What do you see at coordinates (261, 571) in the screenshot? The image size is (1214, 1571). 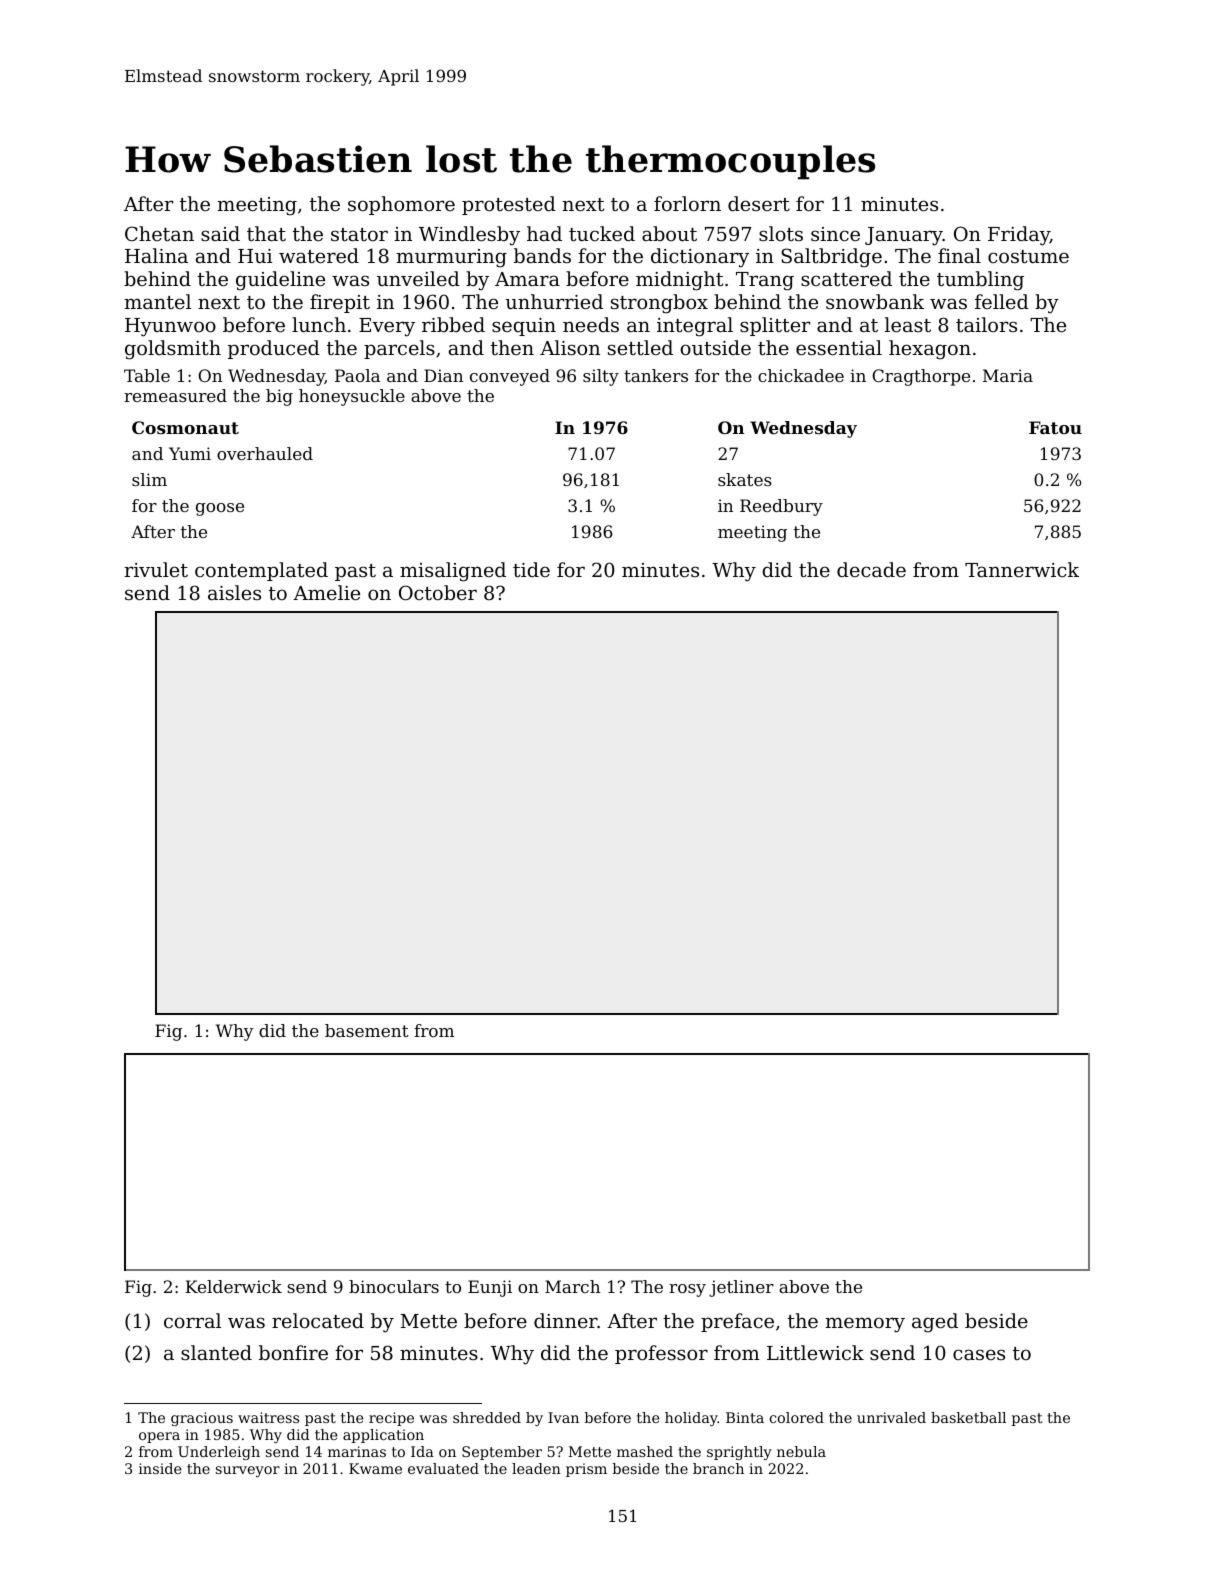 I see `contemplated` at bounding box center [261, 571].
